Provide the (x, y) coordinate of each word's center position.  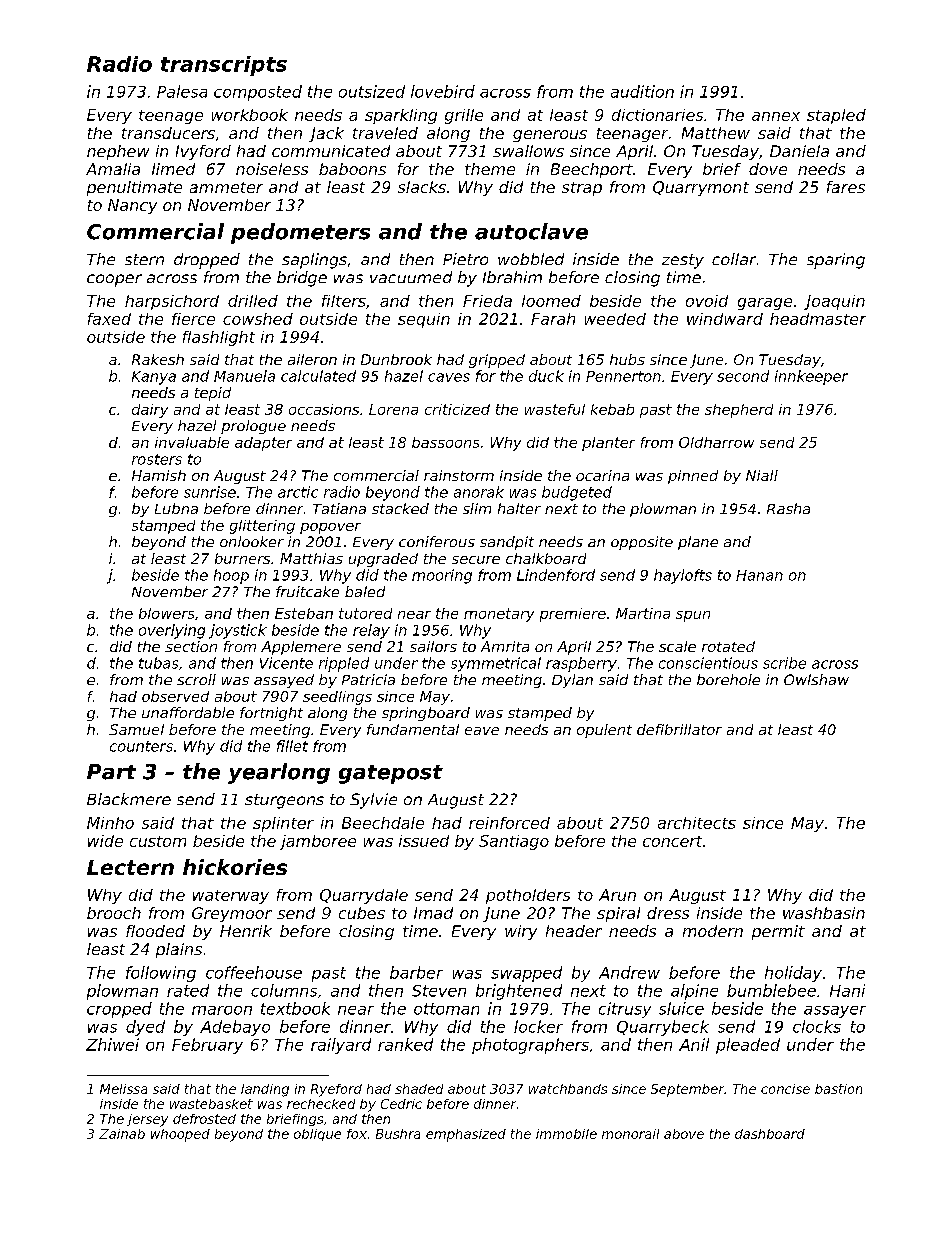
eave (482, 731)
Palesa (182, 91)
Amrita (505, 646)
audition (642, 91)
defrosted (204, 1119)
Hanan (759, 575)
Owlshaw (816, 679)
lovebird (443, 91)
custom (158, 841)
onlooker (252, 541)
